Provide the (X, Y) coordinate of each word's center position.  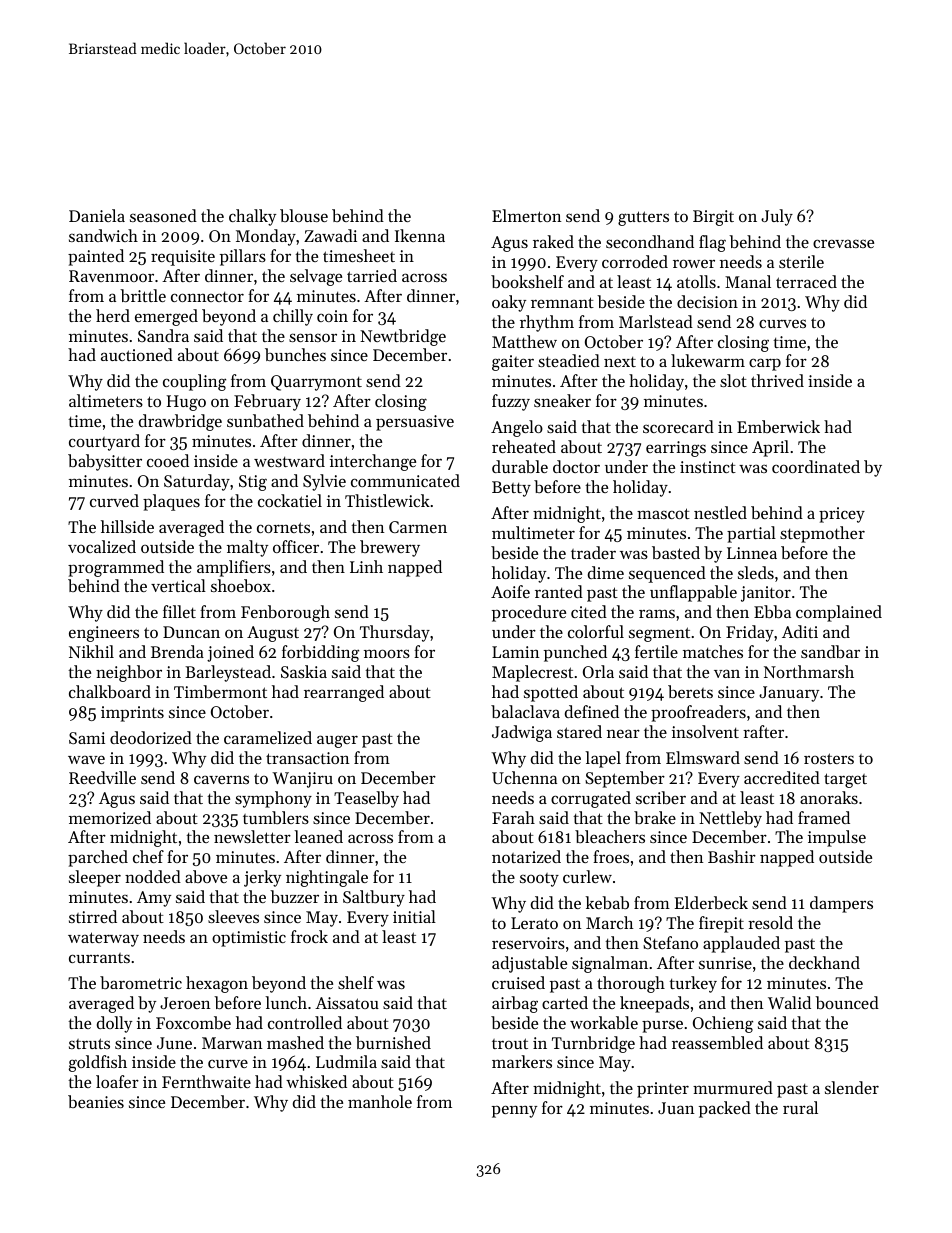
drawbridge (180, 422)
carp (765, 364)
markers (522, 1061)
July (777, 217)
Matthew (524, 341)
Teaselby (366, 799)
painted (96, 257)
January (789, 694)
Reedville (102, 777)
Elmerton (526, 215)
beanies (96, 1101)
